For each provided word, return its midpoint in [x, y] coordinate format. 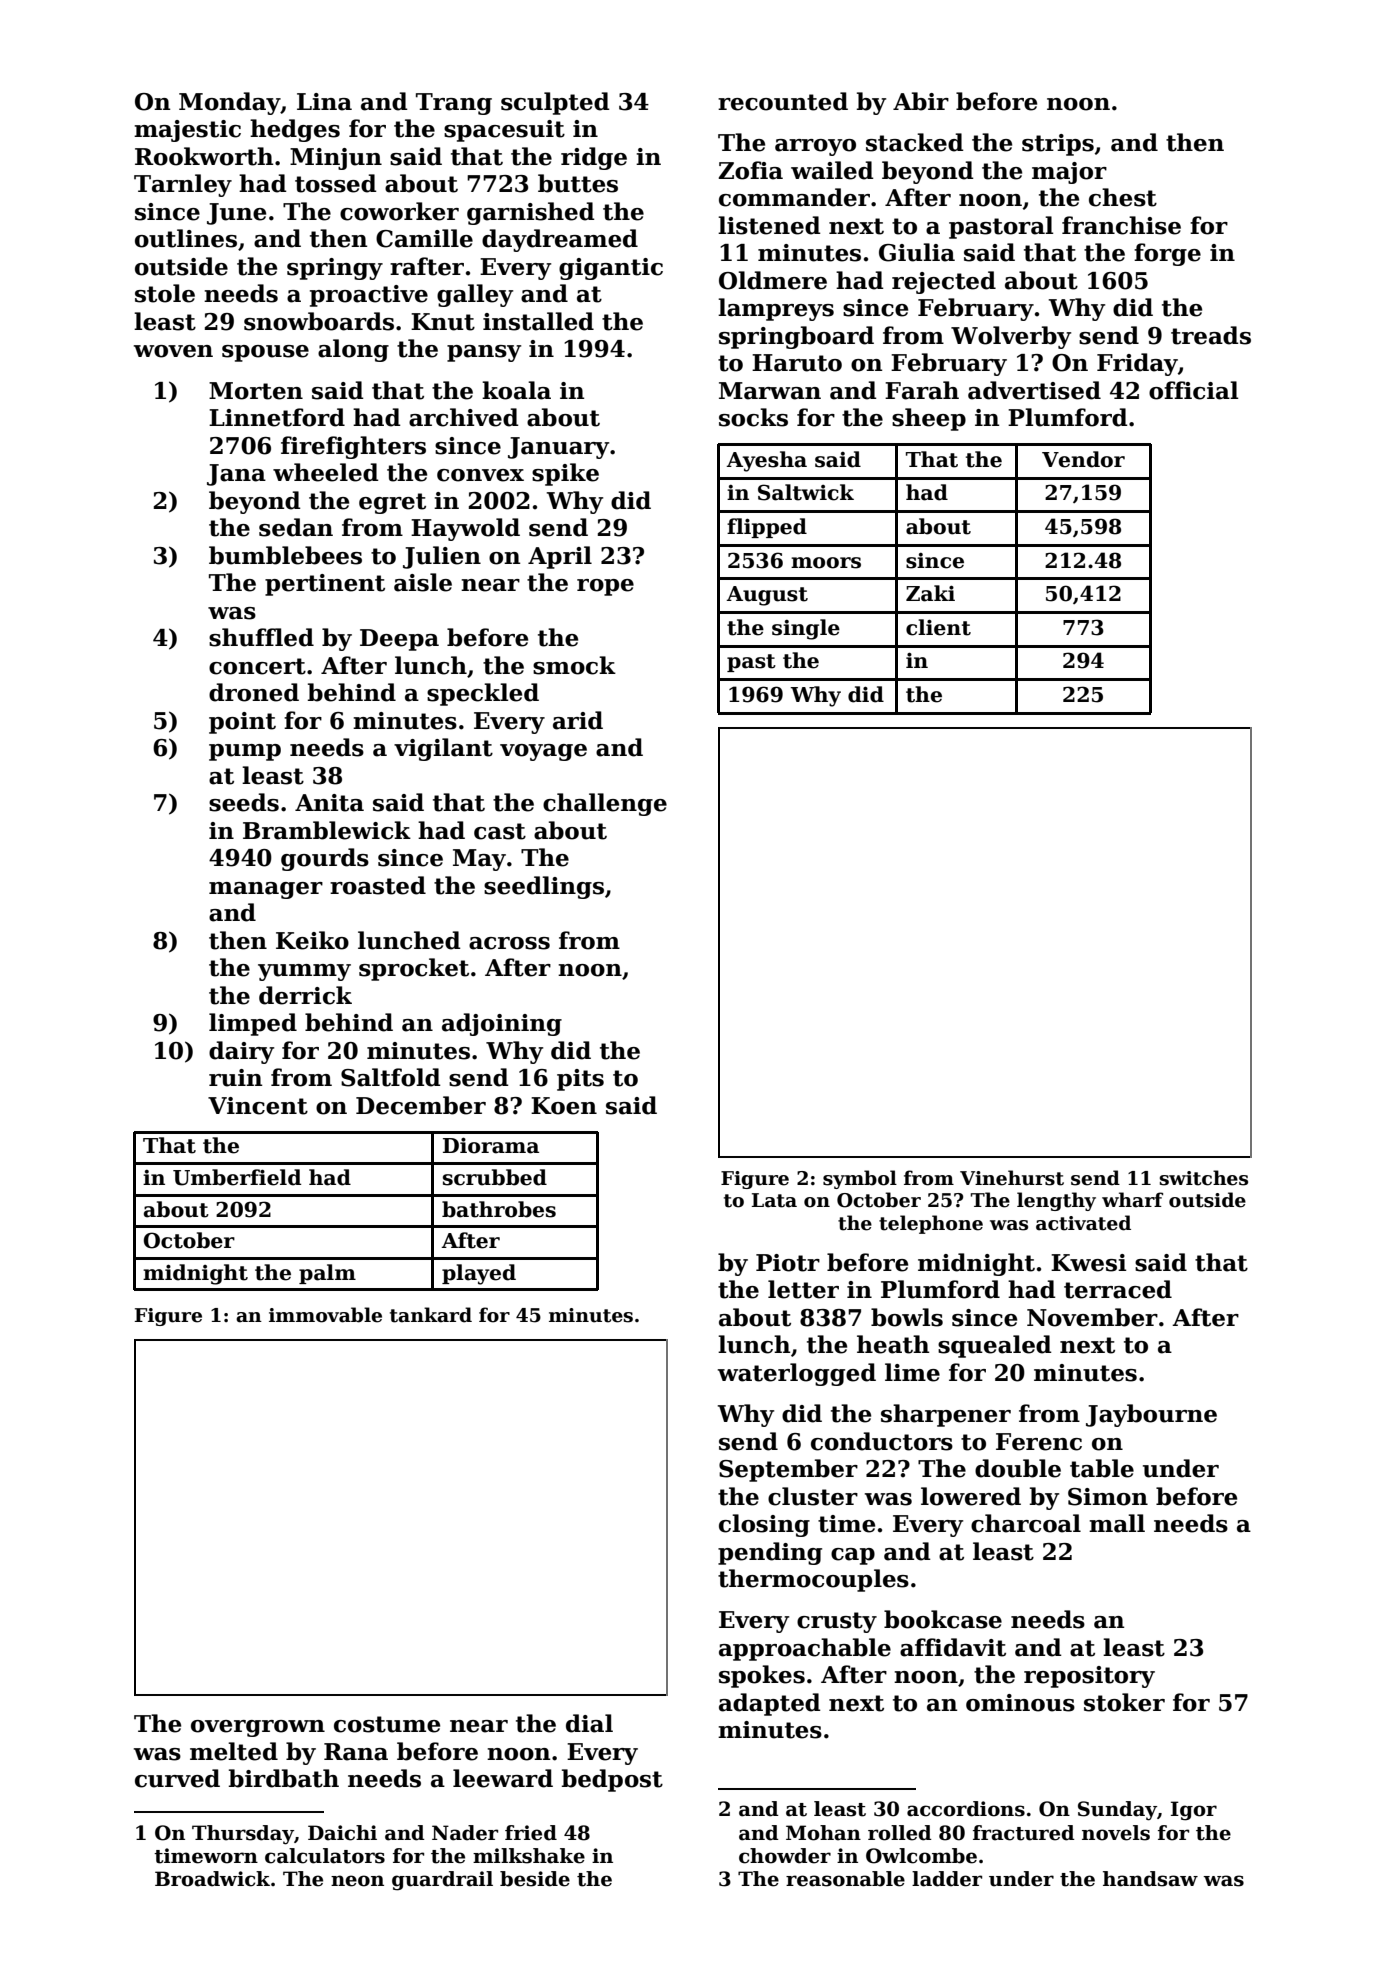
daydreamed [560, 240]
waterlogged [797, 1374]
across [509, 943]
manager [266, 890]
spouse [265, 353]
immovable [325, 1315]
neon [357, 1881]
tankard [431, 1315]
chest [1123, 197]
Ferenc [1039, 1442]
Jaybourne [1151, 1415]
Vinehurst [1012, 1178]
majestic [187, 131]
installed [538, 321]
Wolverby [1011, 337]
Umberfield [237, 1177]
